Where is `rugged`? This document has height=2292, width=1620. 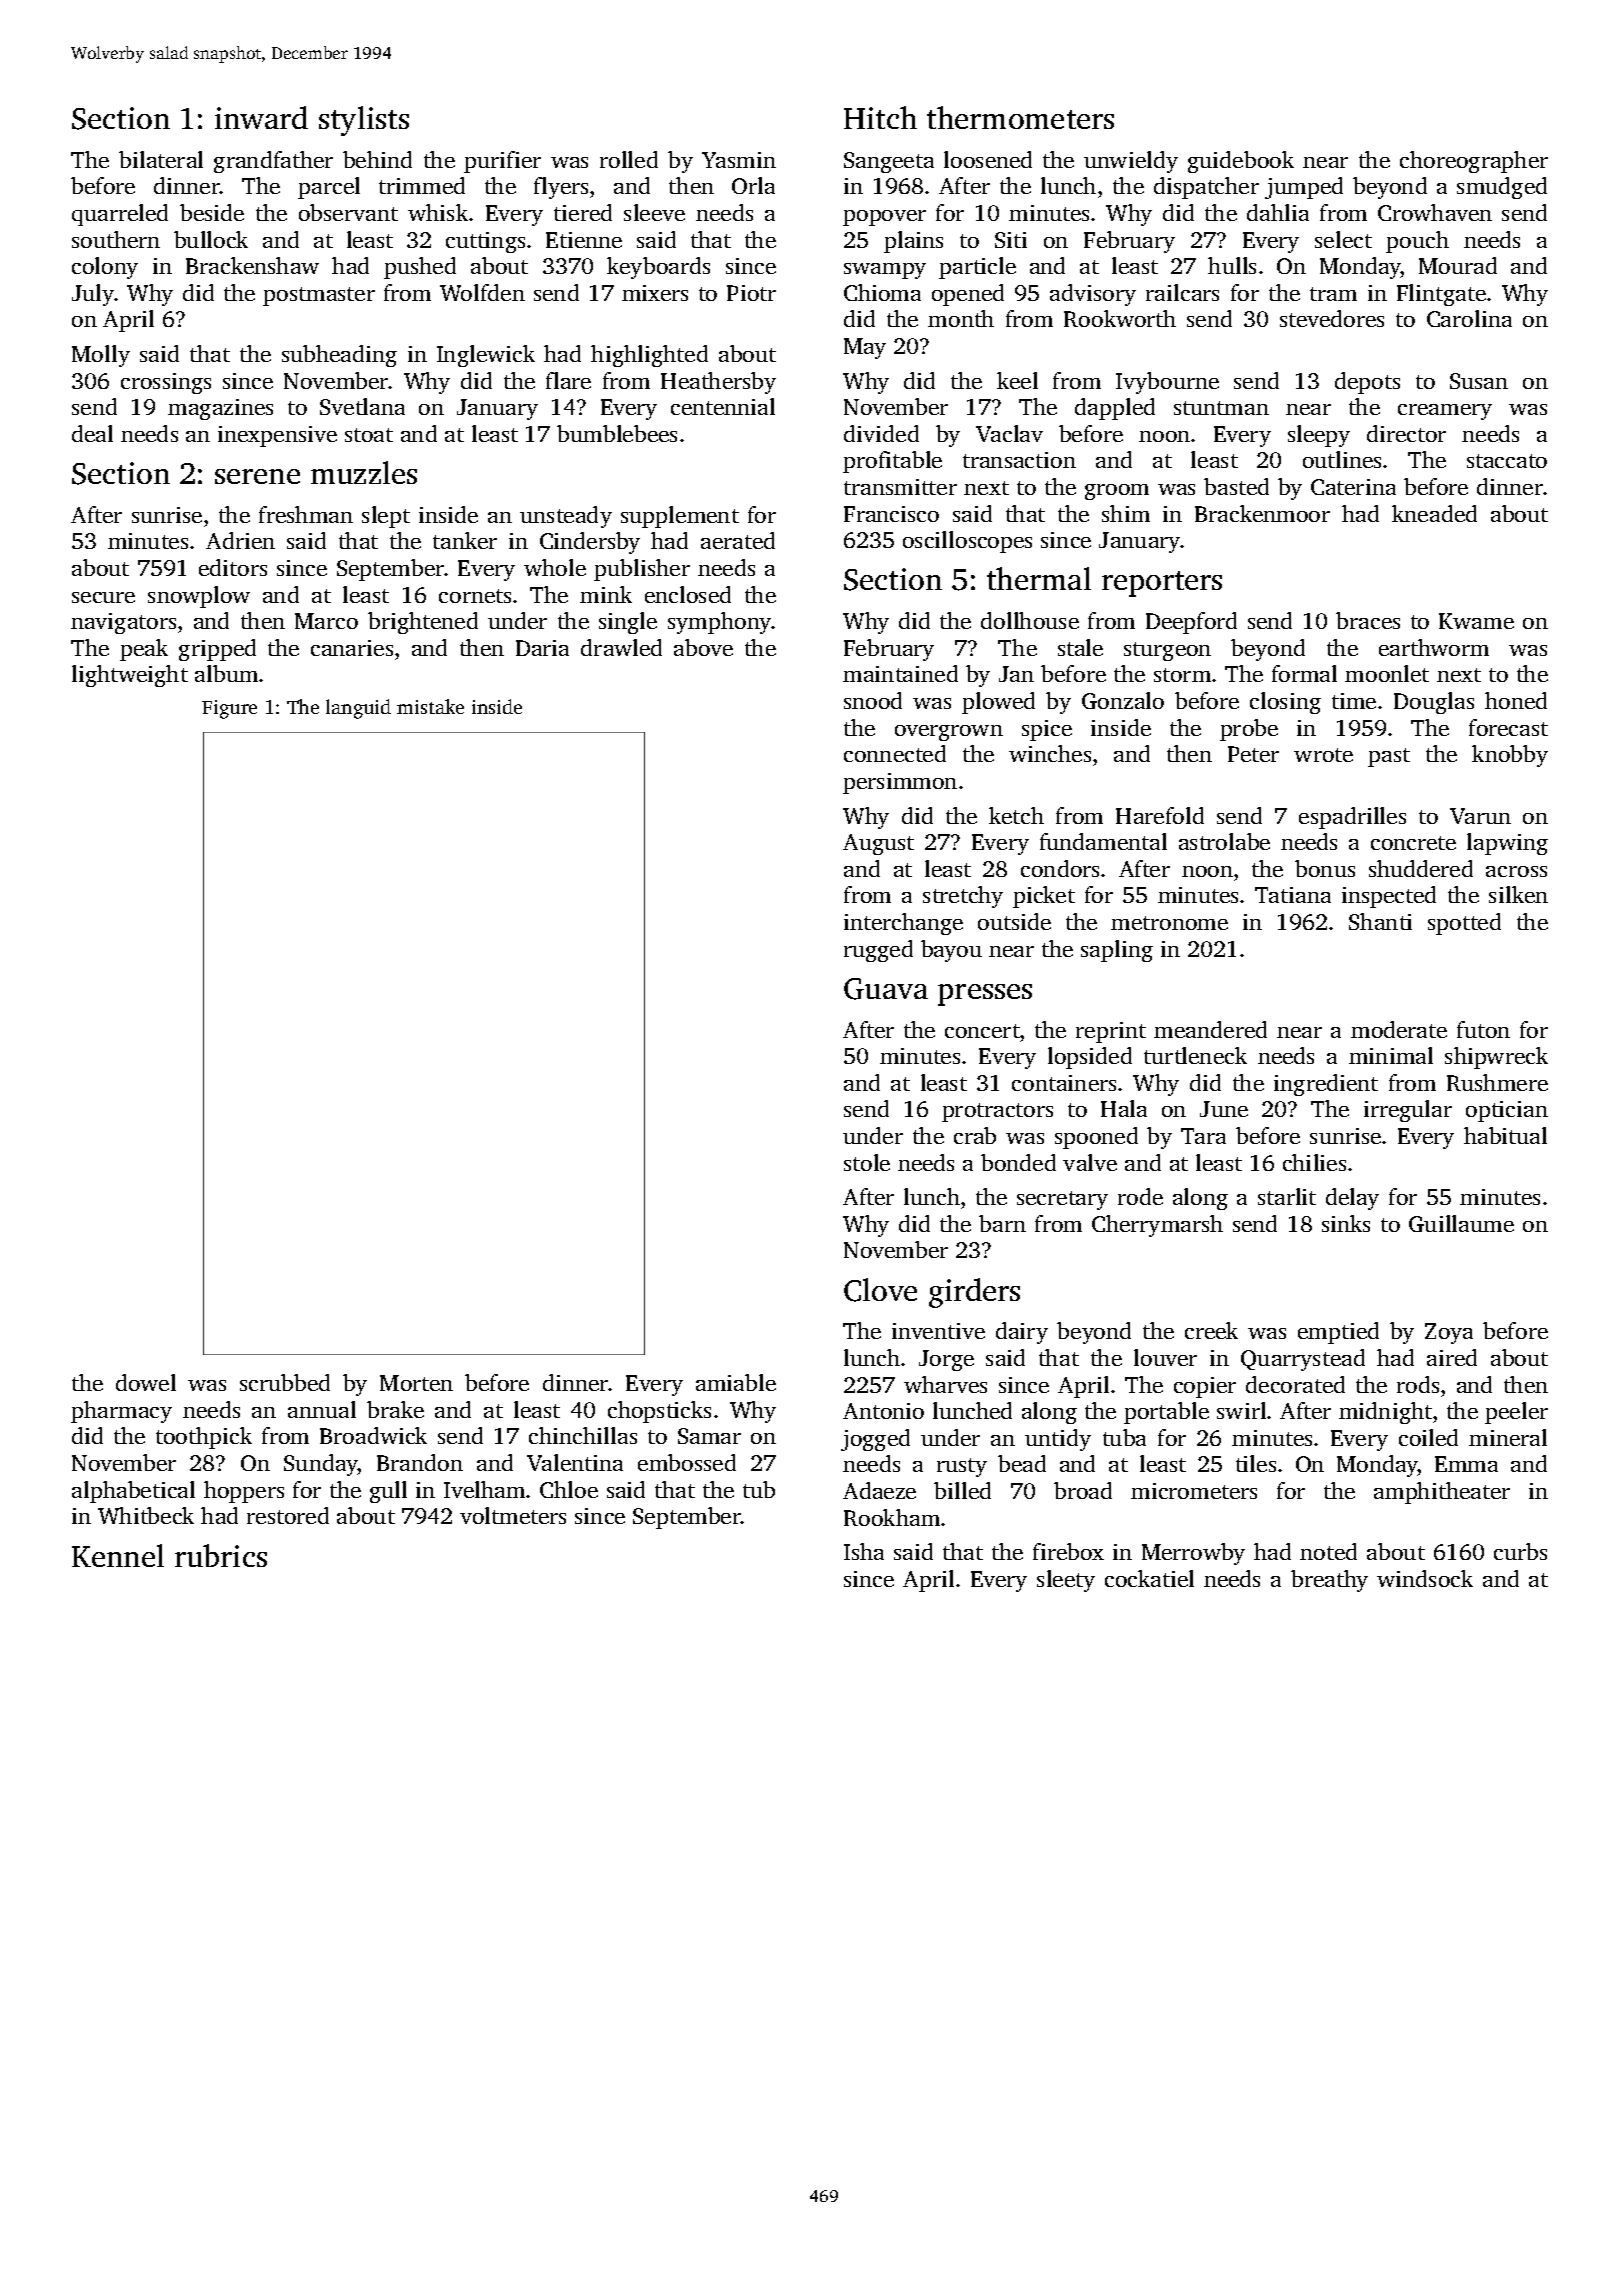
rugged is located at coordinates (878, 951).
